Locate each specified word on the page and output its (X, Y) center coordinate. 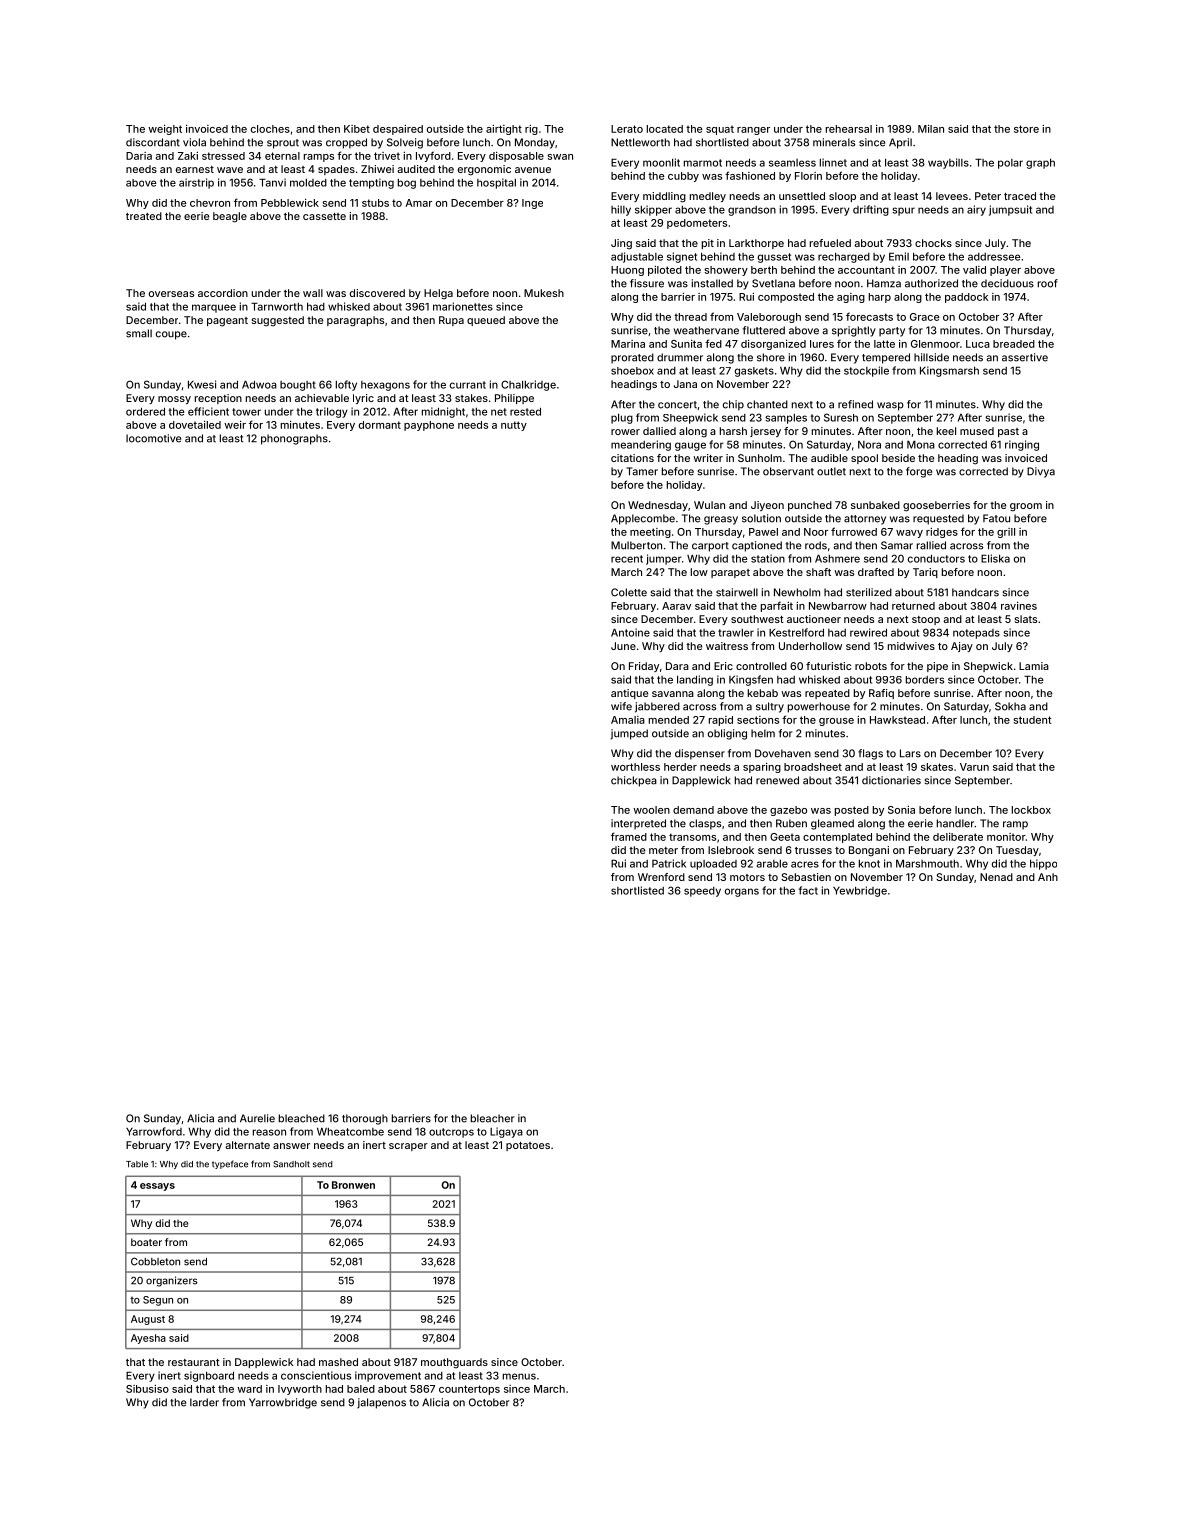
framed (629, 836)
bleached (302, 1118)
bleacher (493, 1118)
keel (946, 431)
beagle (230, 217)
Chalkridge (528, 385)
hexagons (385, 386)
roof (1048, 283)
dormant (380, 425)
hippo (1043, 864)
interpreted (638, 824)
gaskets (754, 372)
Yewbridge (860, 891)
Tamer (642, 471)
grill (1006, 533)
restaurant (194, 1362)
